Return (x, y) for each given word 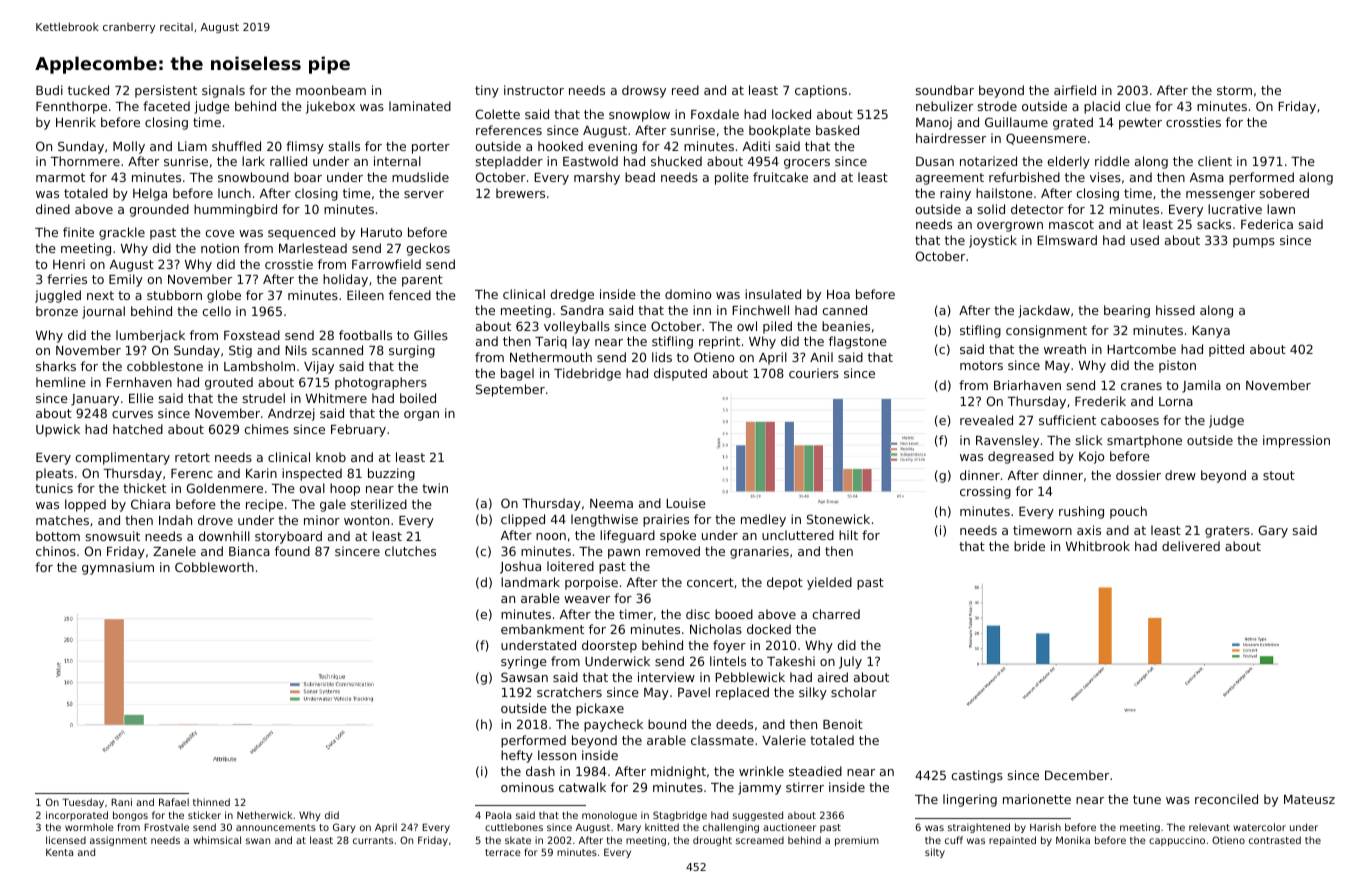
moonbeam (331, 90)
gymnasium (118, 568)
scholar (854, 692)
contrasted (1275, 840)
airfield (1075, 90)
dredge (572, 295)
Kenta (59, 852)
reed (685, 90)
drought (712, 841)
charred (836, 614)
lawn (1281, 209)
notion (220, 248)
